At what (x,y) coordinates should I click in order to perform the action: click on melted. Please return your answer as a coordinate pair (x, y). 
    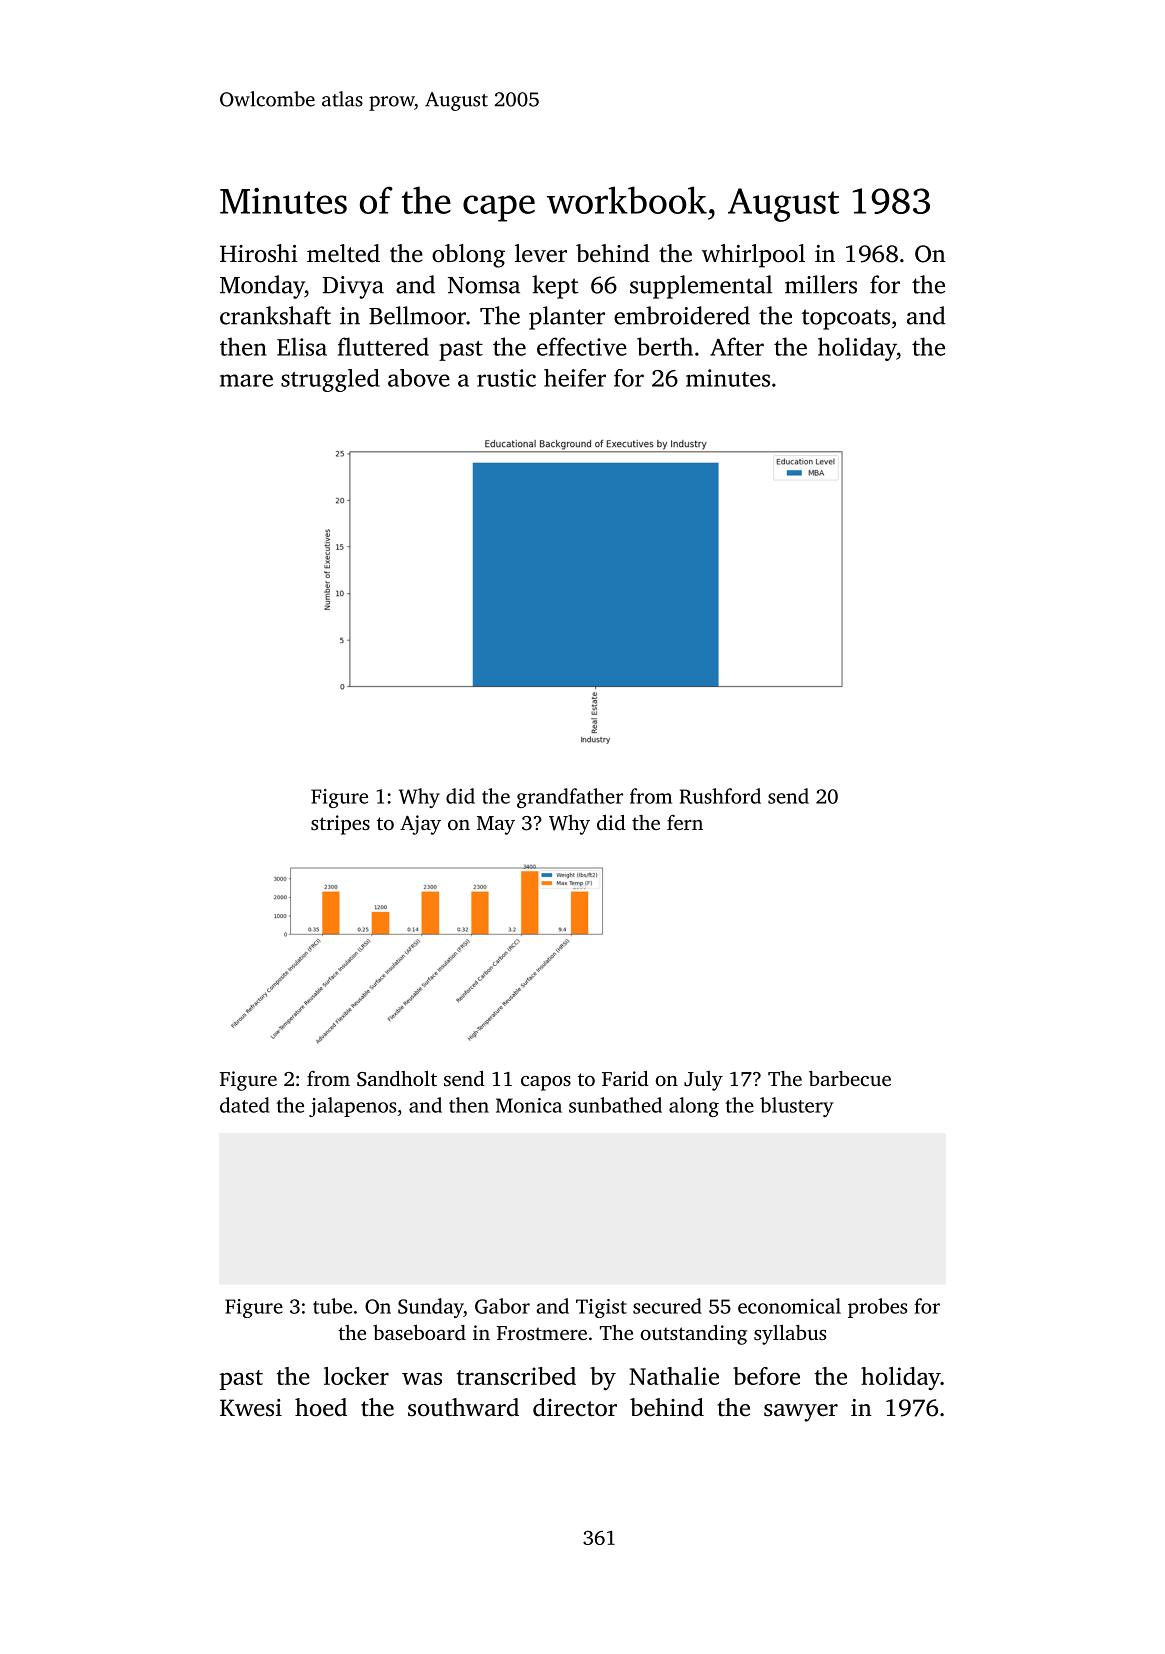
    Looking at the image, I should click on (343, 253).
